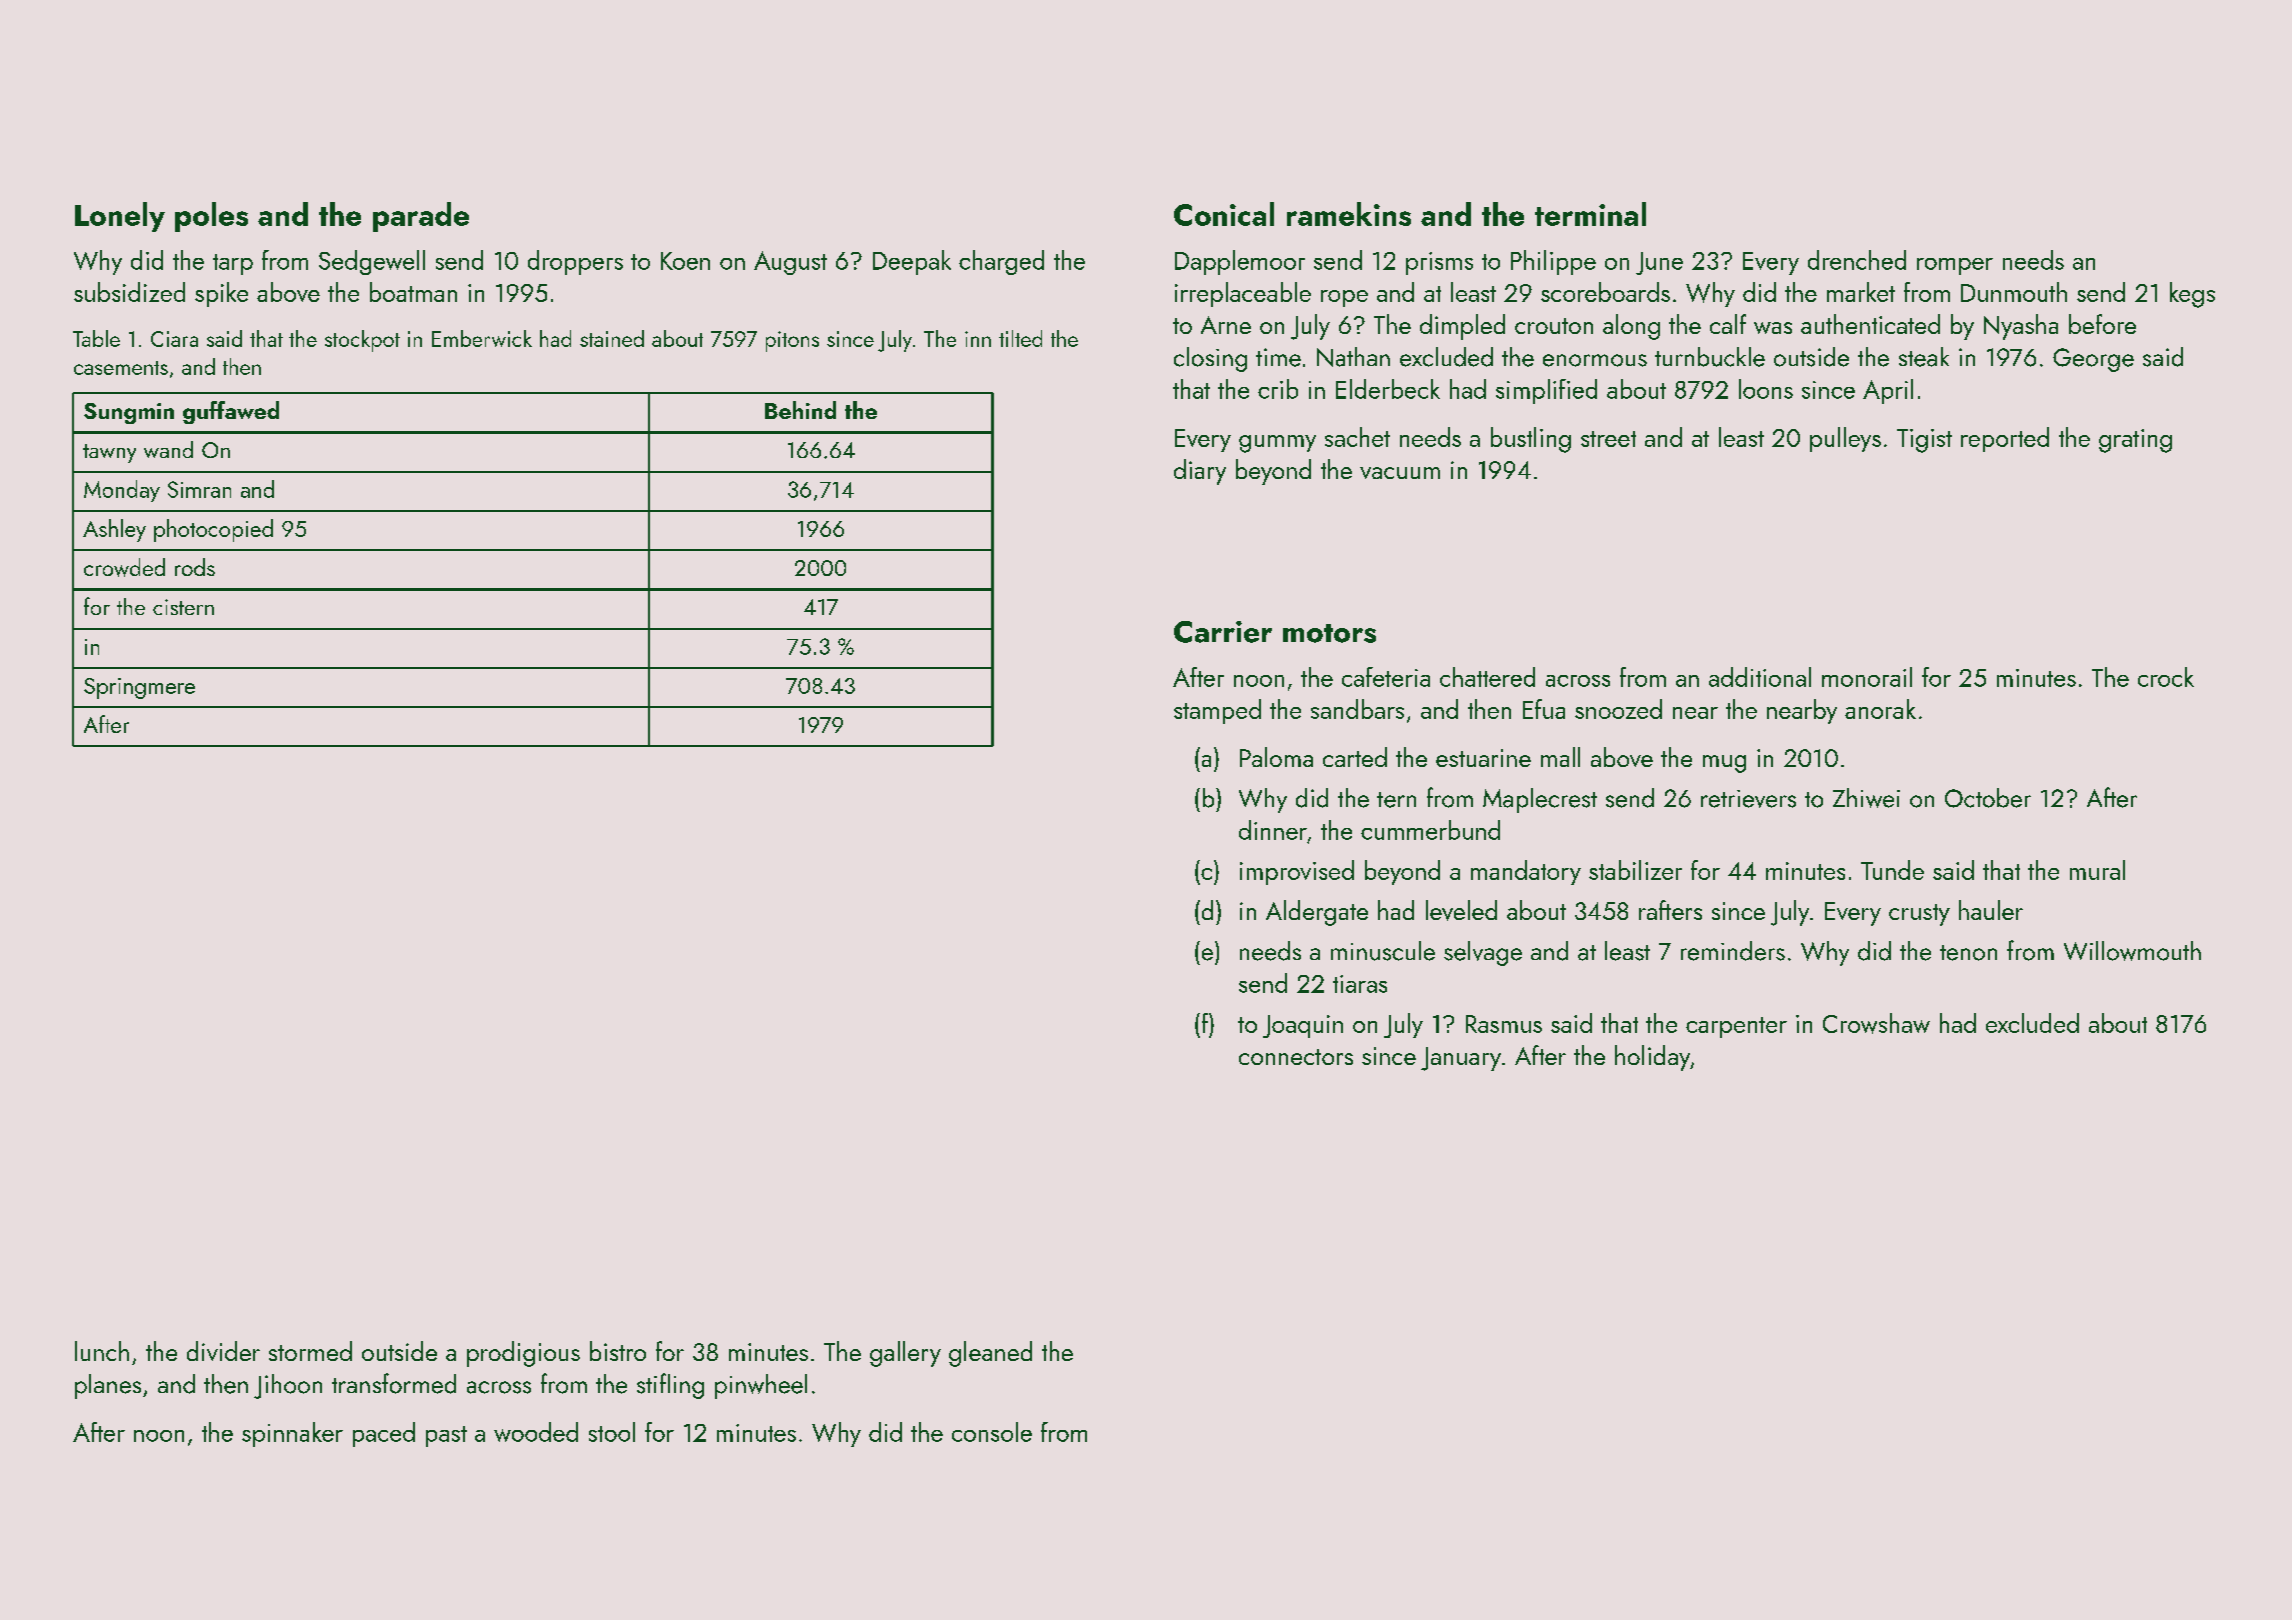 This image has width=2292, height=1620. What do you see at coordinates (990, 1354) in the image?
I see `gleaned` at bounding box center [990, 1354].
